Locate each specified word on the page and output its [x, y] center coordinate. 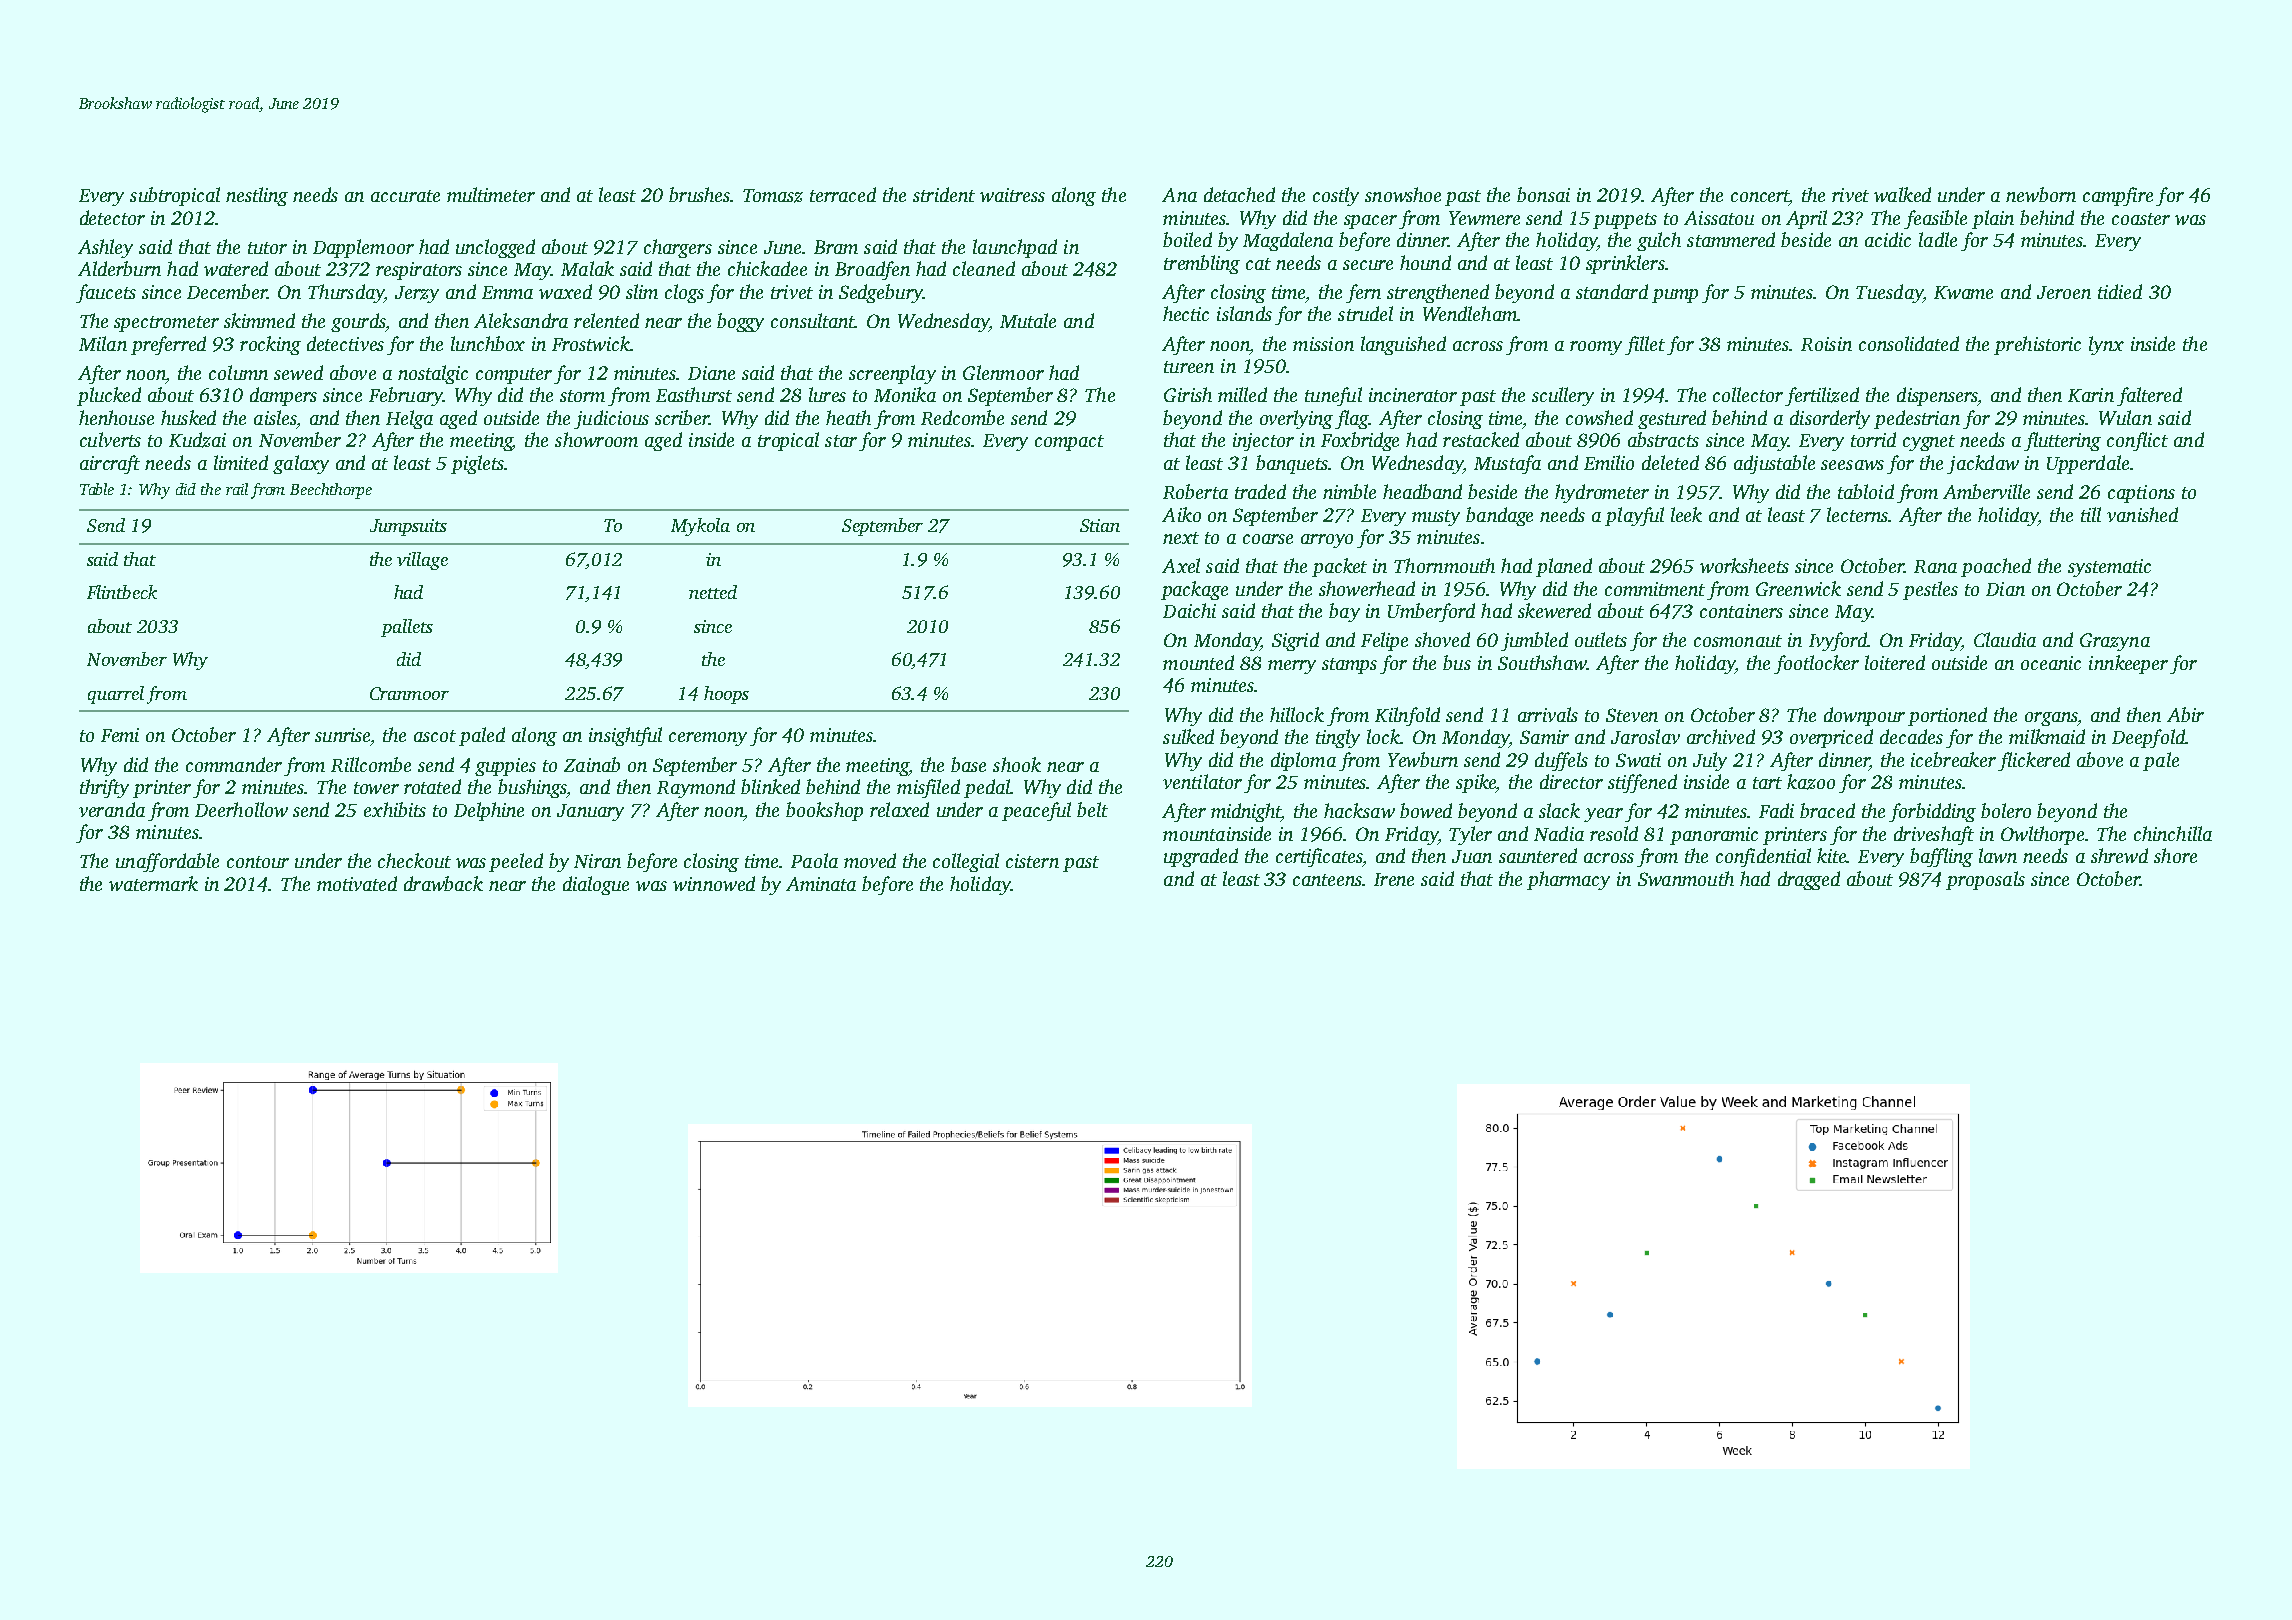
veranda [112, 809]
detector [112, 217]
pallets [407, 628]
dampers [283, 396]
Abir [2185, 714]
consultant [813, 320]
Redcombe [962, 417]
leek [1686, 514]
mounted [1198, 662]
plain [1993, 219]
